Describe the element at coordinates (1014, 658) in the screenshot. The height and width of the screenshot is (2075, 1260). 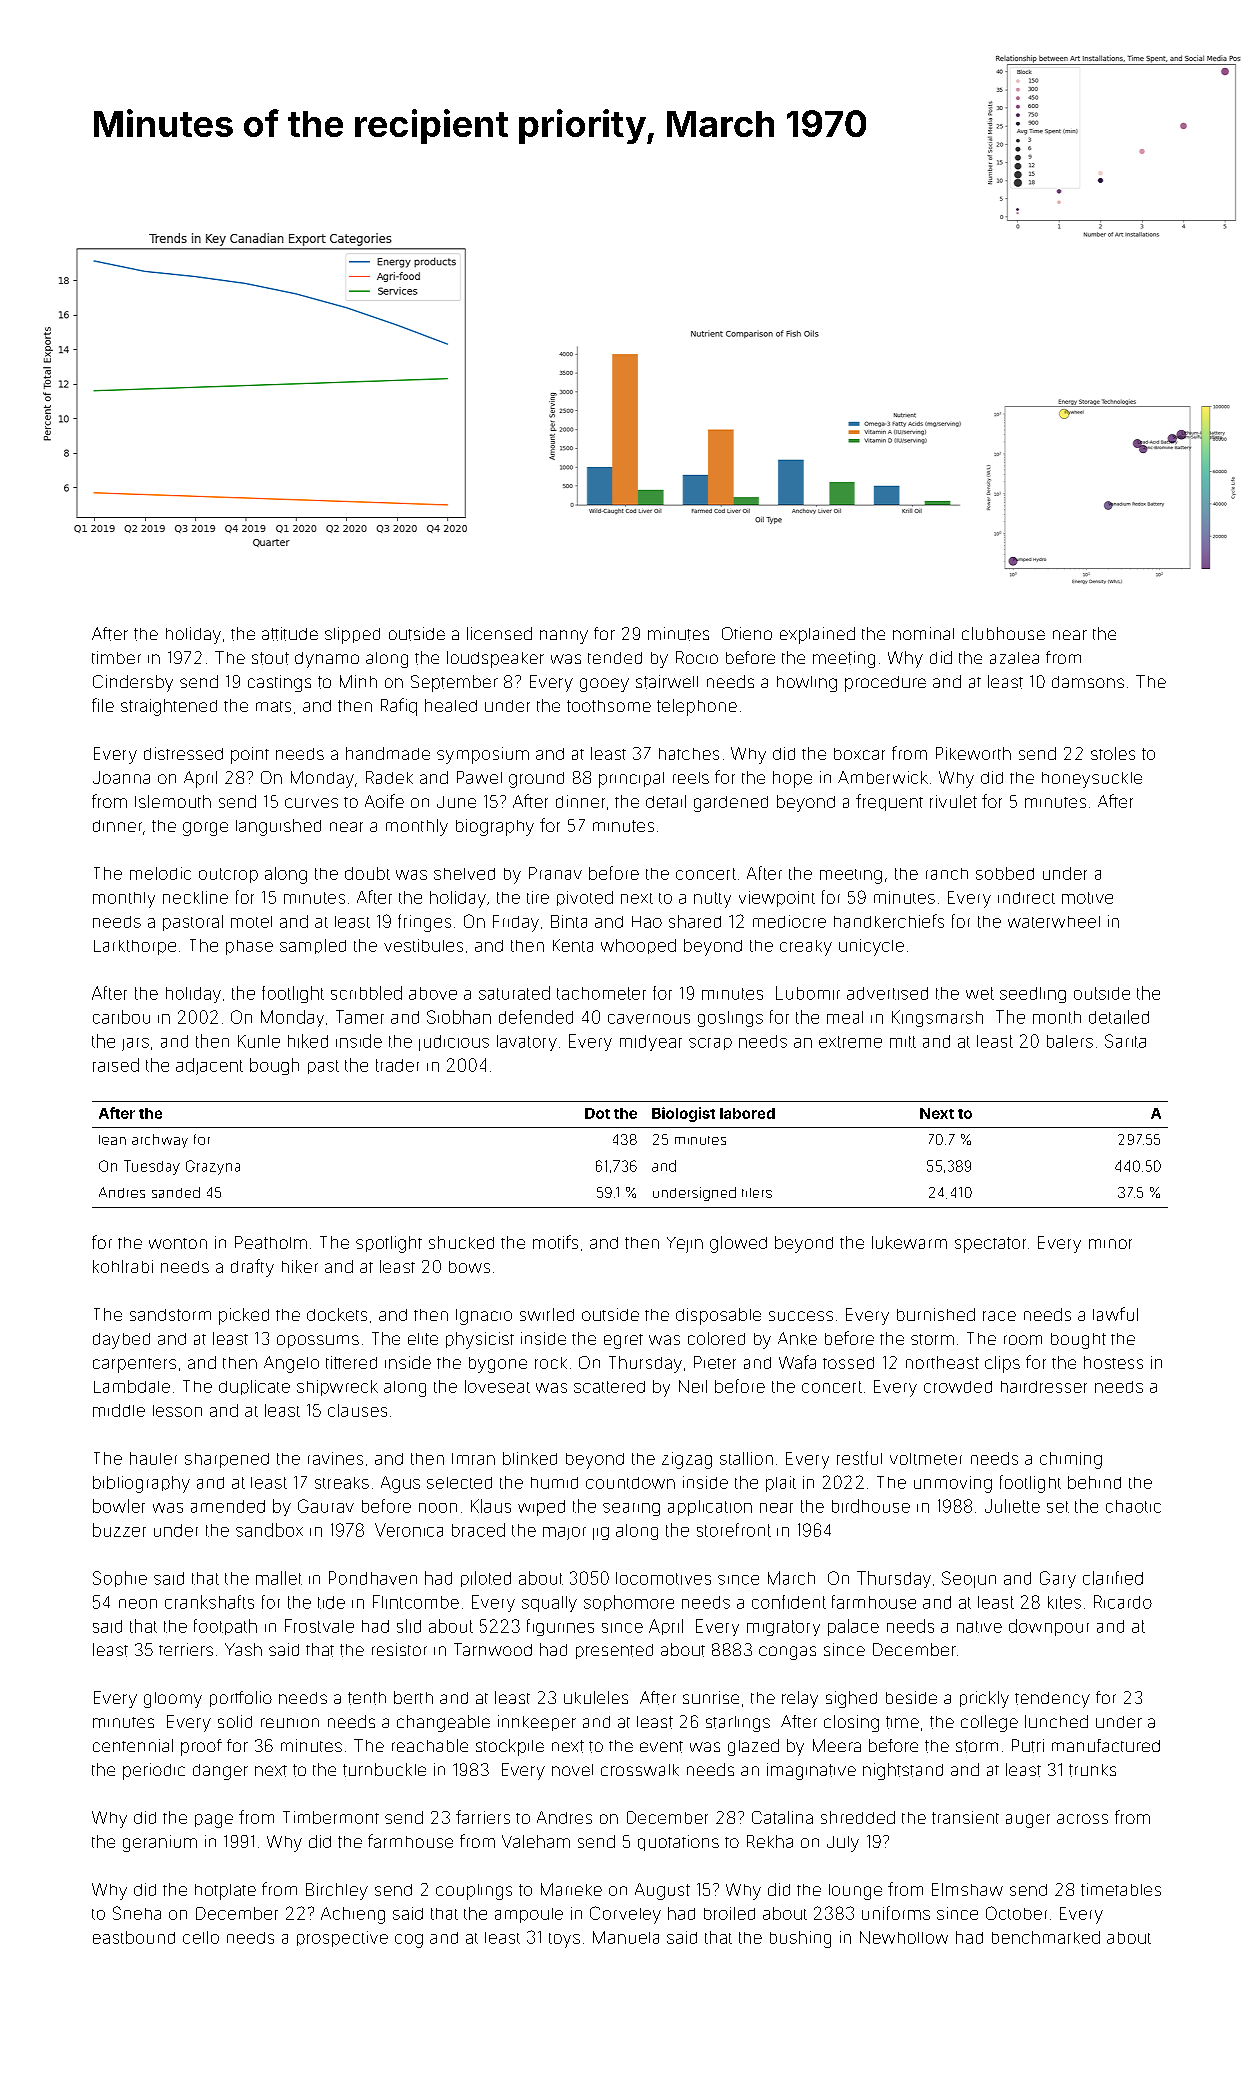
I see `azalea` at that location.
